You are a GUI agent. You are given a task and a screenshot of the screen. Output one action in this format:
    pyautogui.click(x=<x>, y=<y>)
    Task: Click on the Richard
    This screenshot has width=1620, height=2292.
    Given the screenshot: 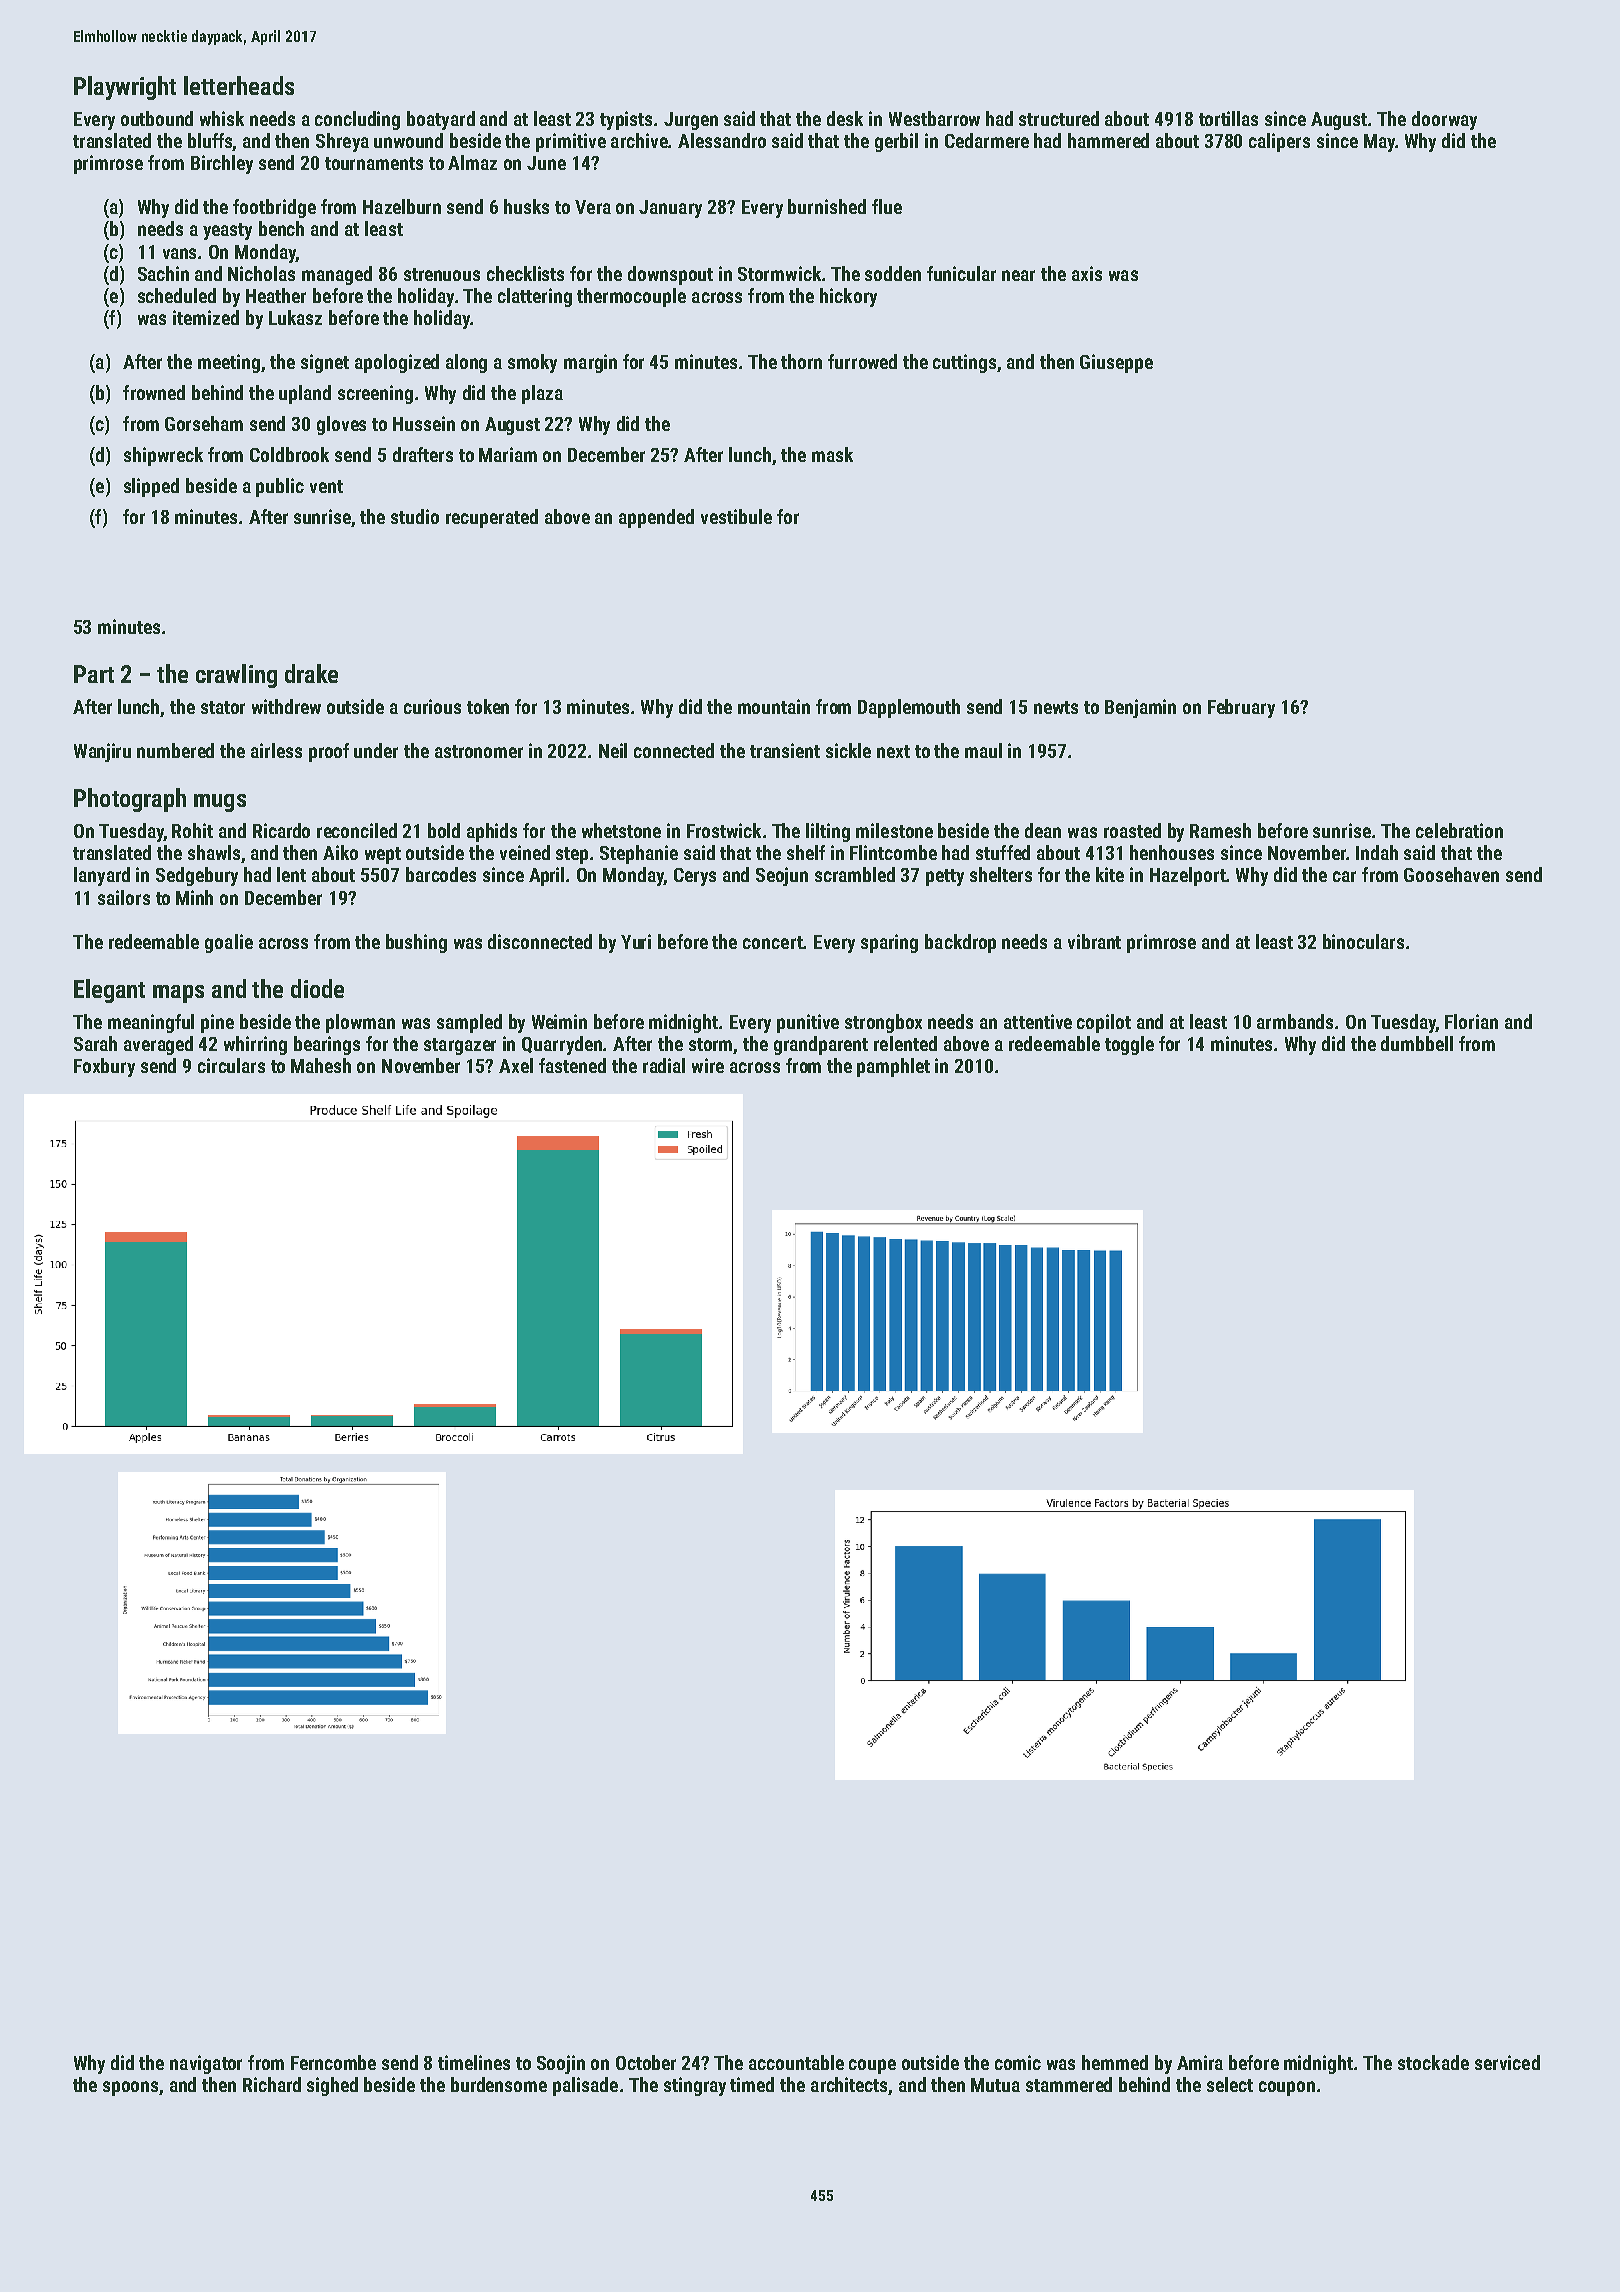 What is the action you would take?
    pyautogui.click(x=272, y=2084)
